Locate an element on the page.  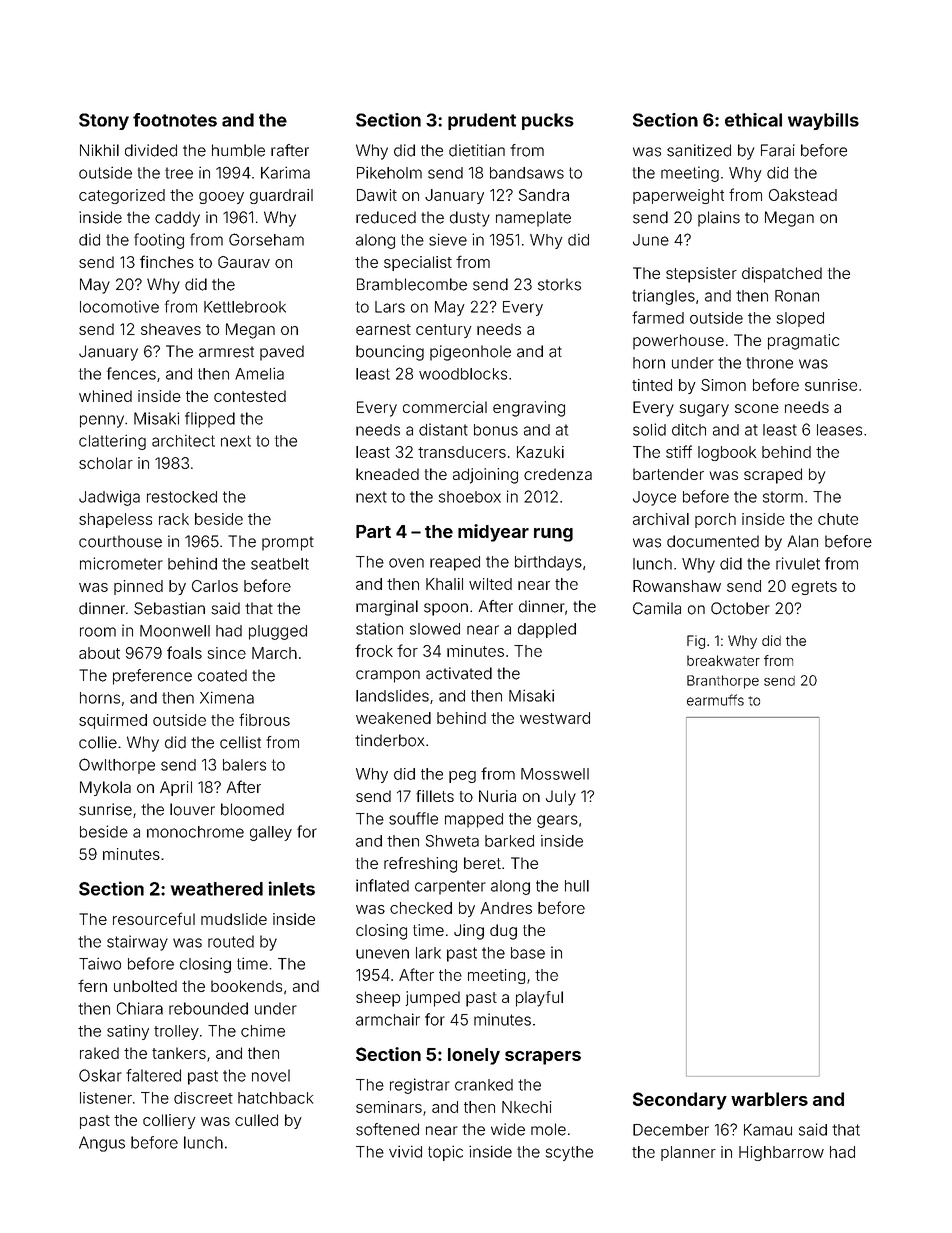
cellist is located at coordinates (240, 742).
